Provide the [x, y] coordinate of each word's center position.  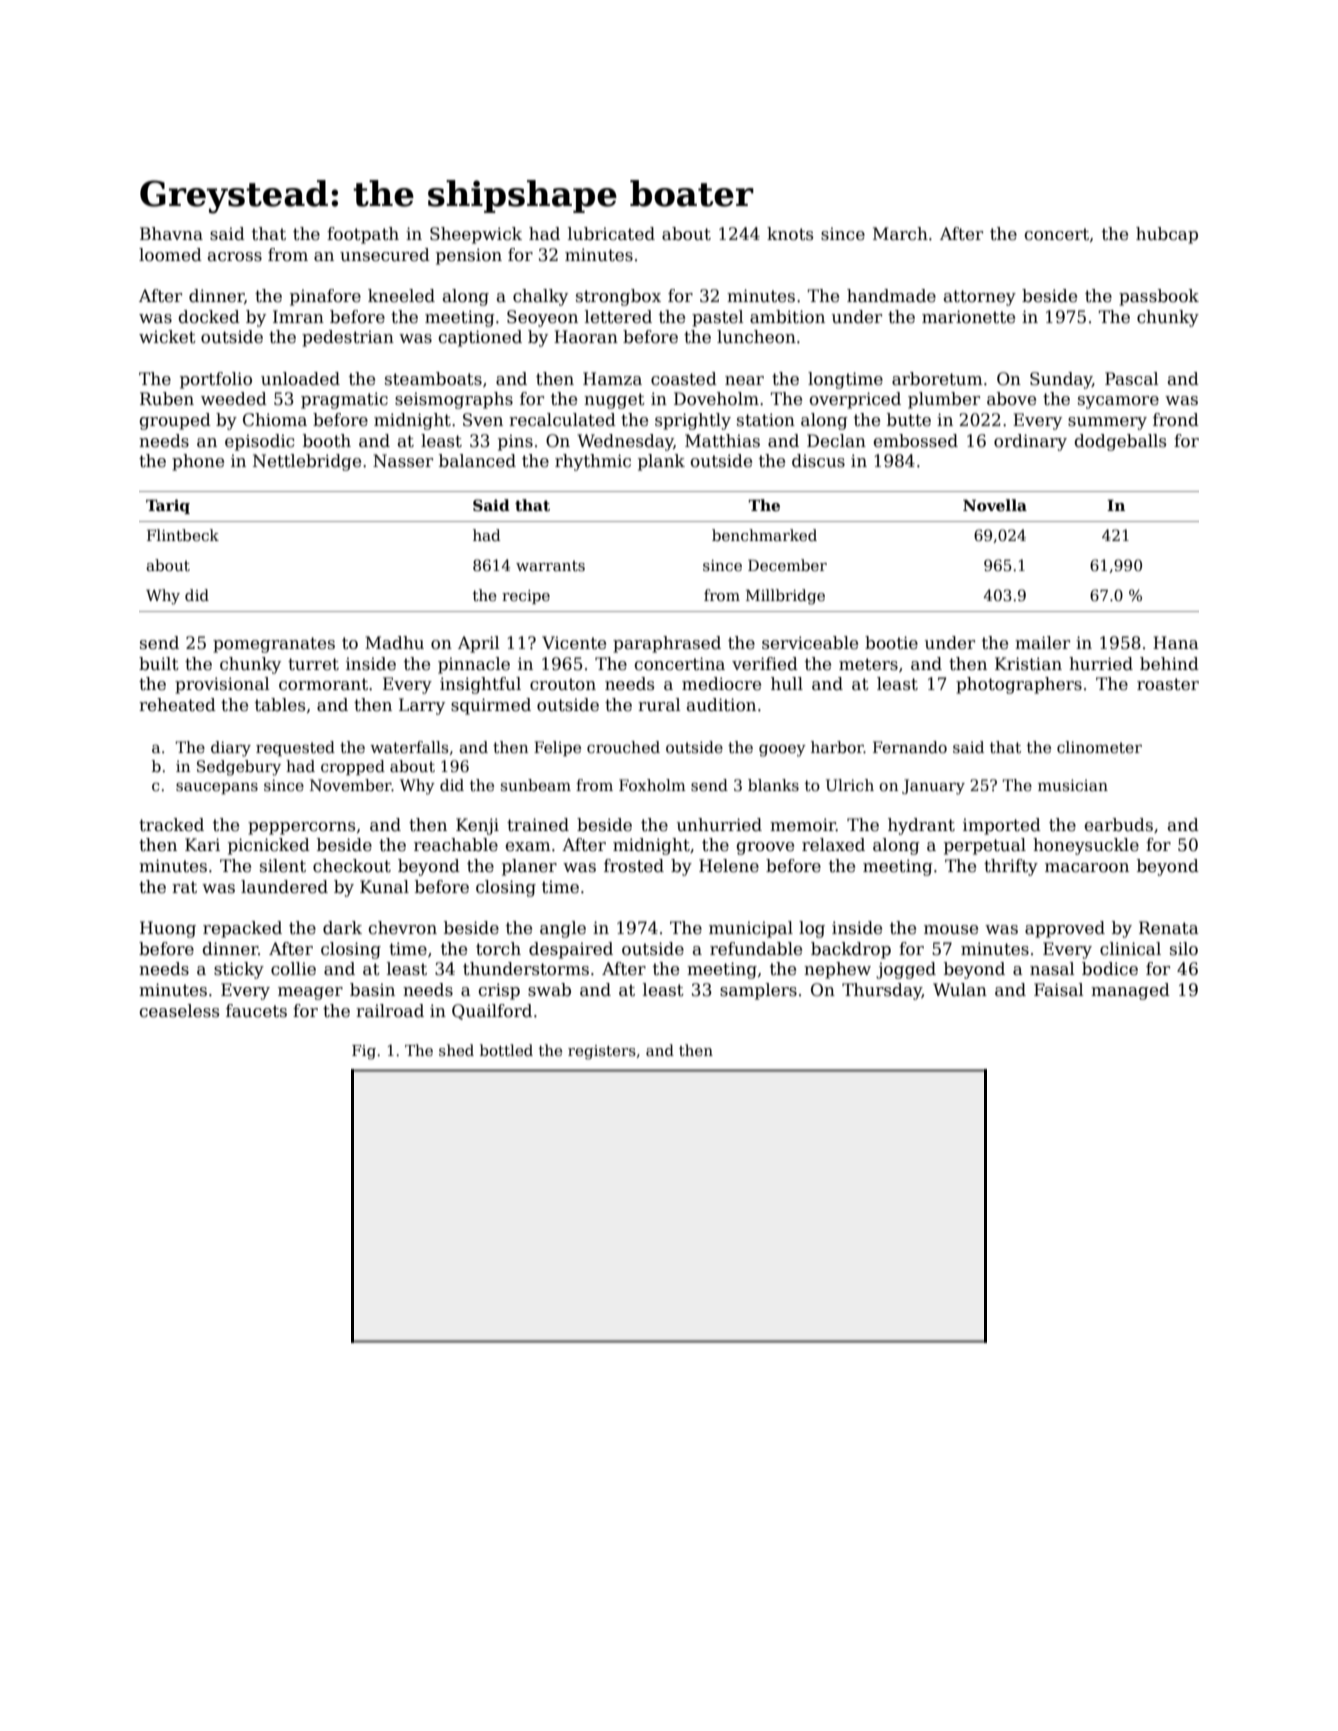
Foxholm [652, 785]
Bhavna [171, 234]
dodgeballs [1120, 442]
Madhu [394, 643]
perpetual [985, 846]
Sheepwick [476, 235]
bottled [506, 1050]
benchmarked [764, 535]
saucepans [217, 788]
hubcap [1167, 235]
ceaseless [179, 1011]
